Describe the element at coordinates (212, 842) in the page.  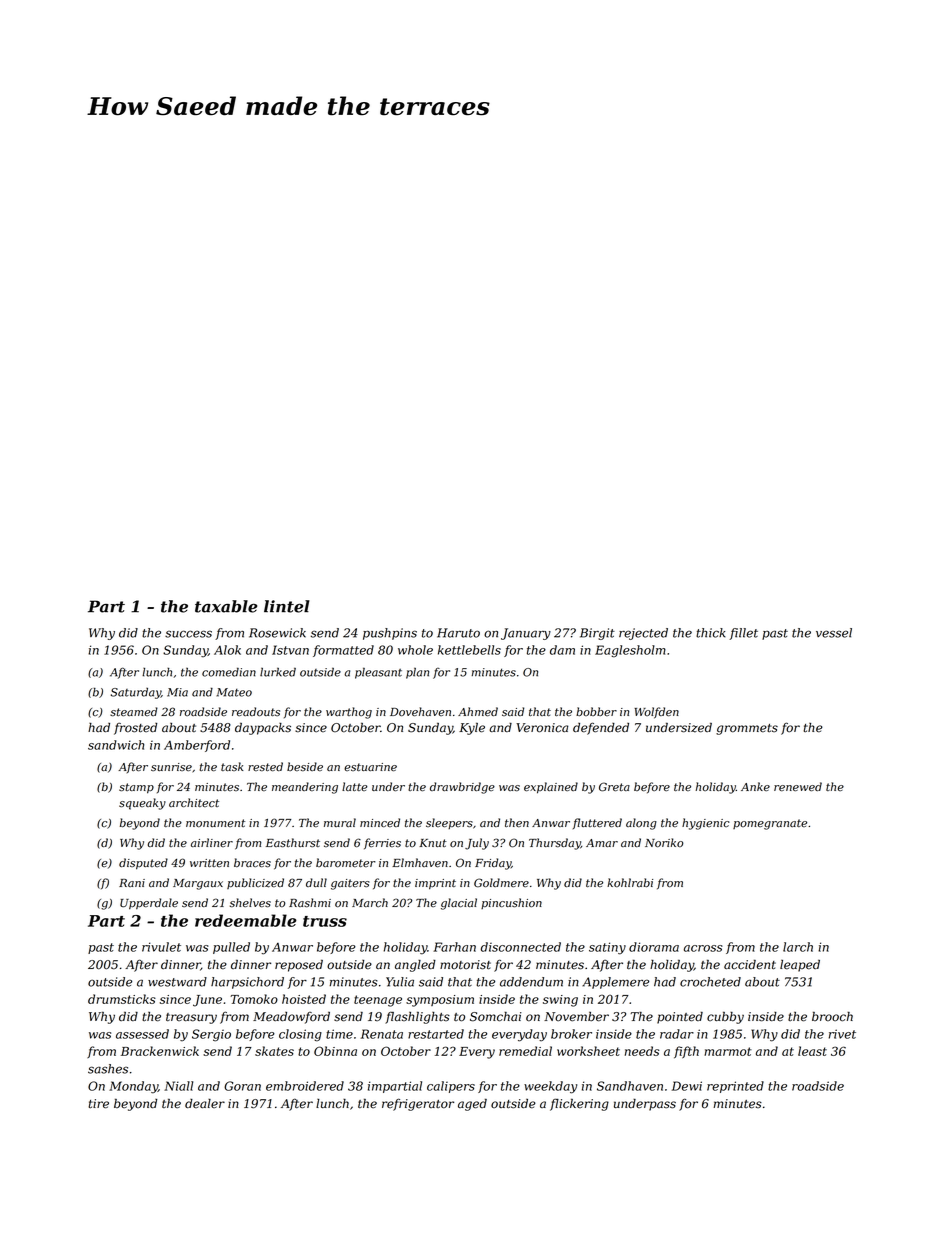
I see `airliner` at that location.
